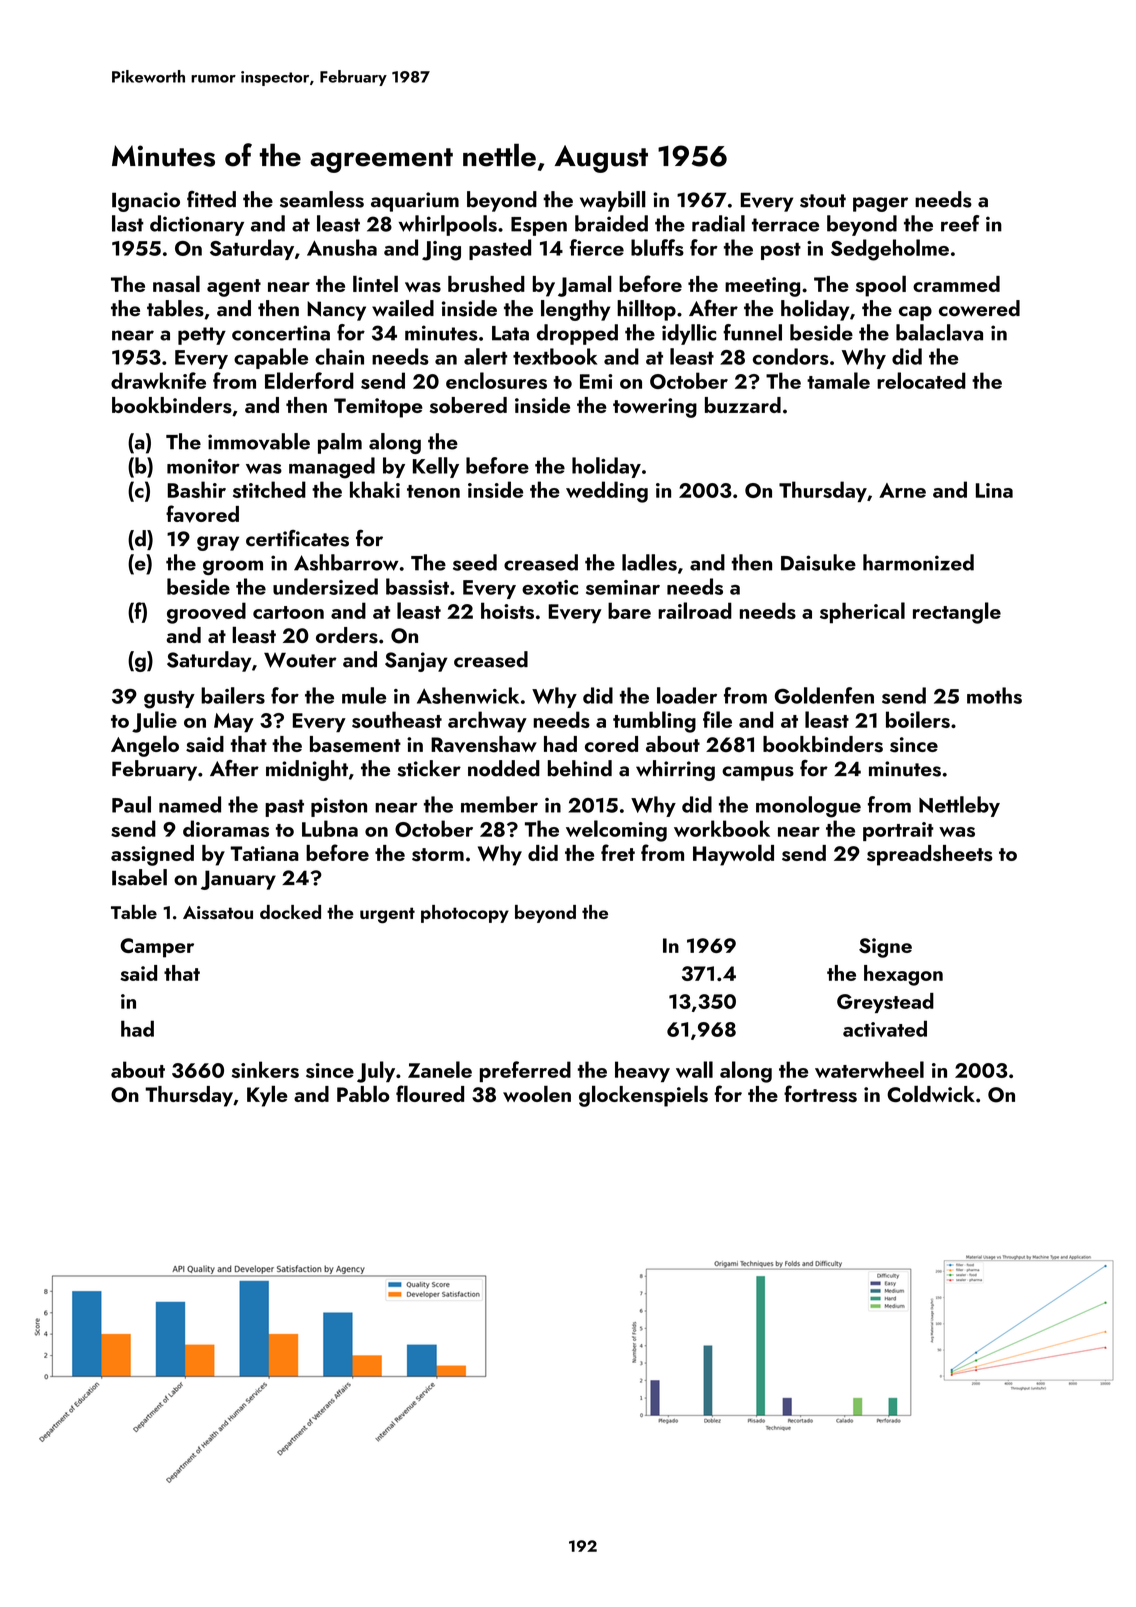 Image resolution: width=1136 pixels, height=1607 pixels. What do you see at coordinates (994, 695) in the screenshot?
I see `moths` at bounding box center [994, 695].
